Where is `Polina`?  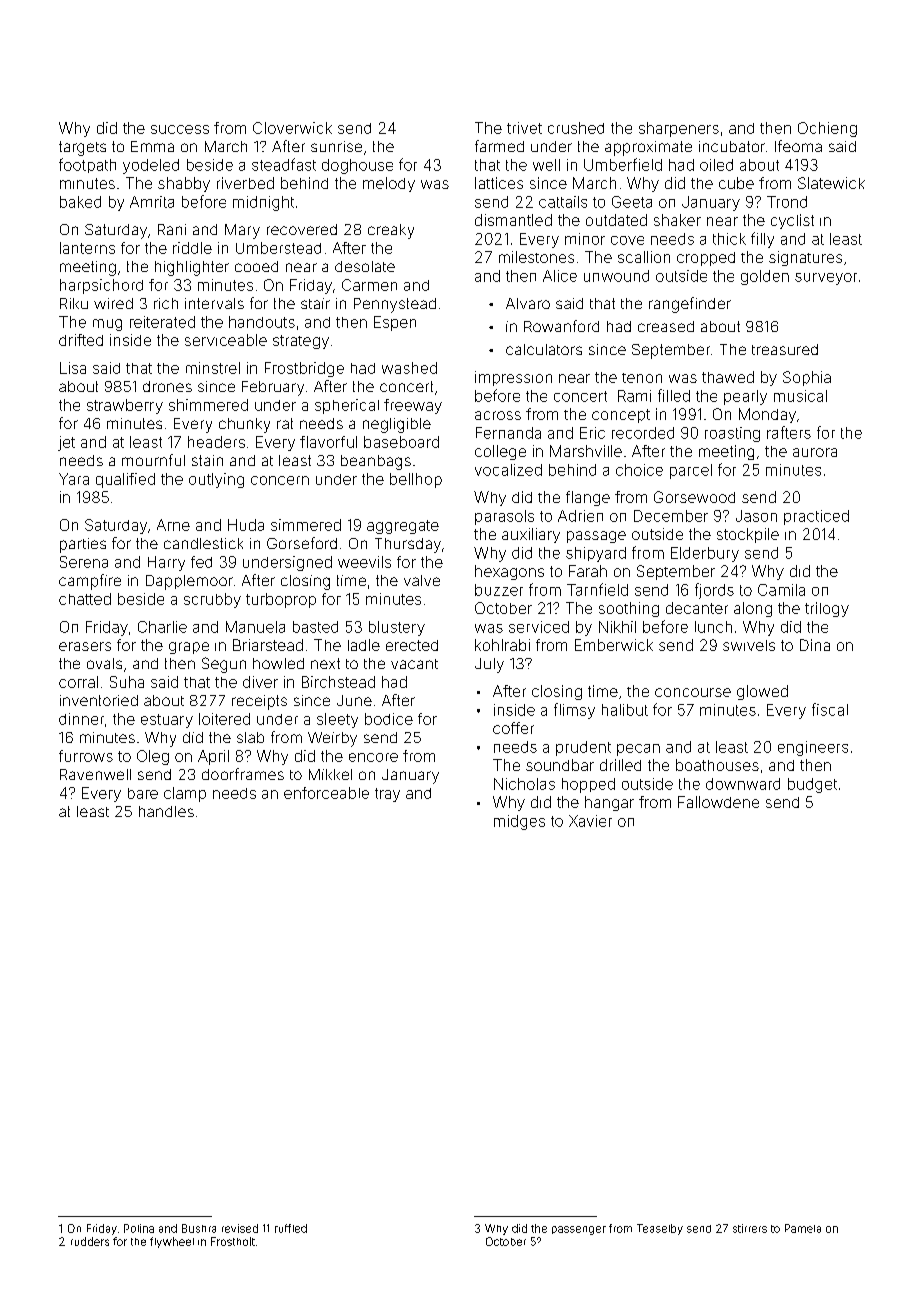
Polina is located at coordinates (139, 1228).
